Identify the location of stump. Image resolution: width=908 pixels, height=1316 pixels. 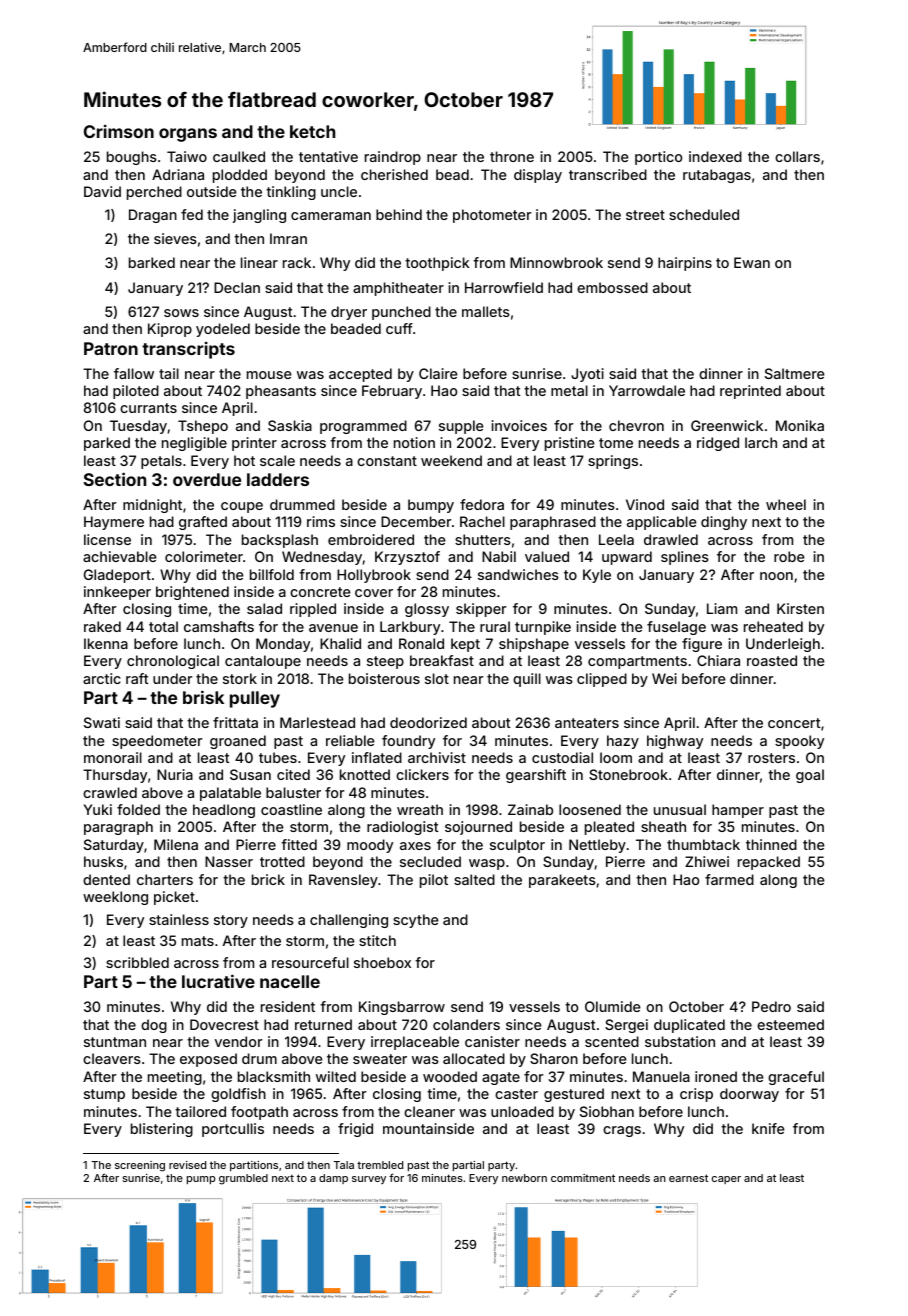
(104, 1095).
